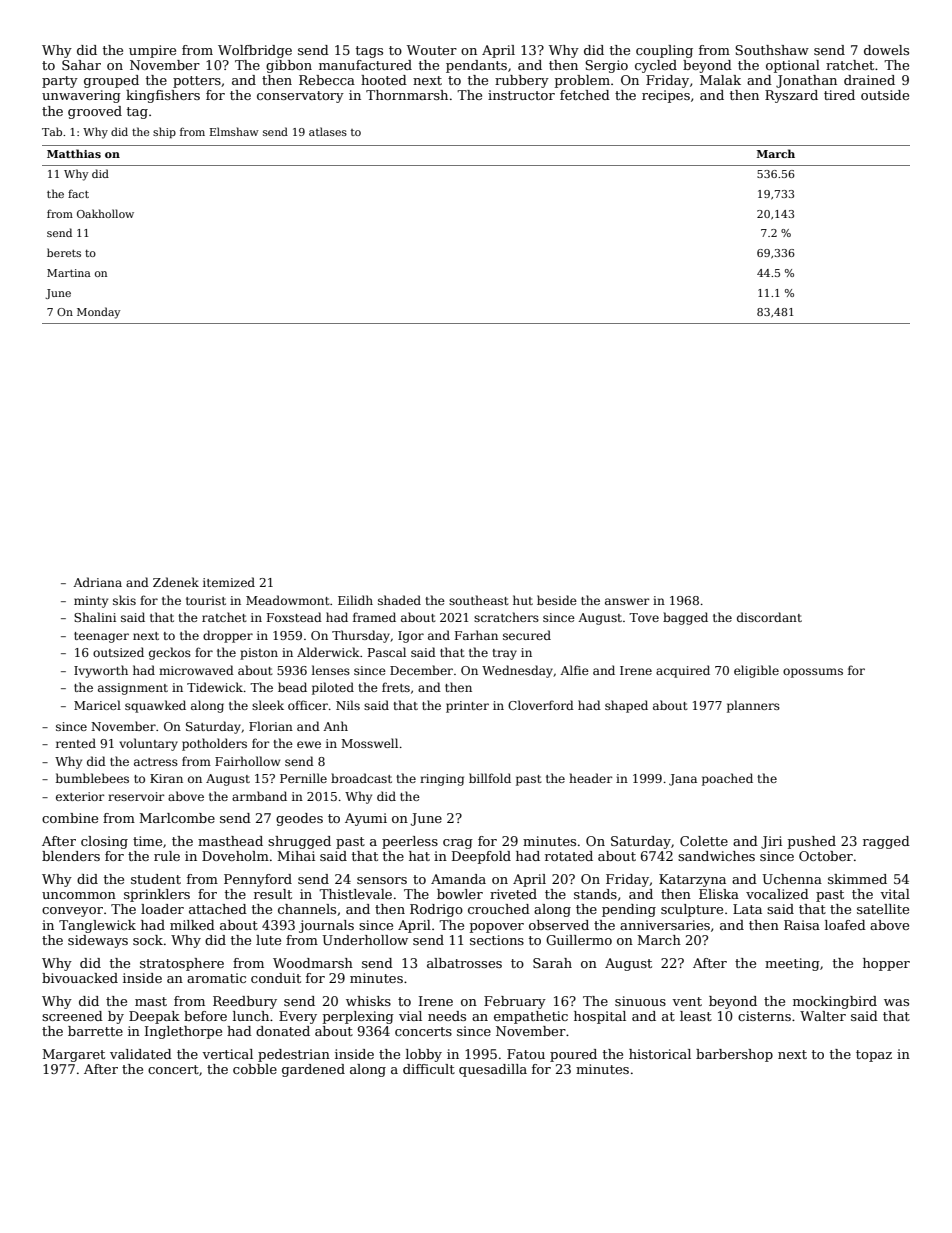 The width and height of the screenshot is (952, 1233). I want to click on Shalini, so click(95, 617).
